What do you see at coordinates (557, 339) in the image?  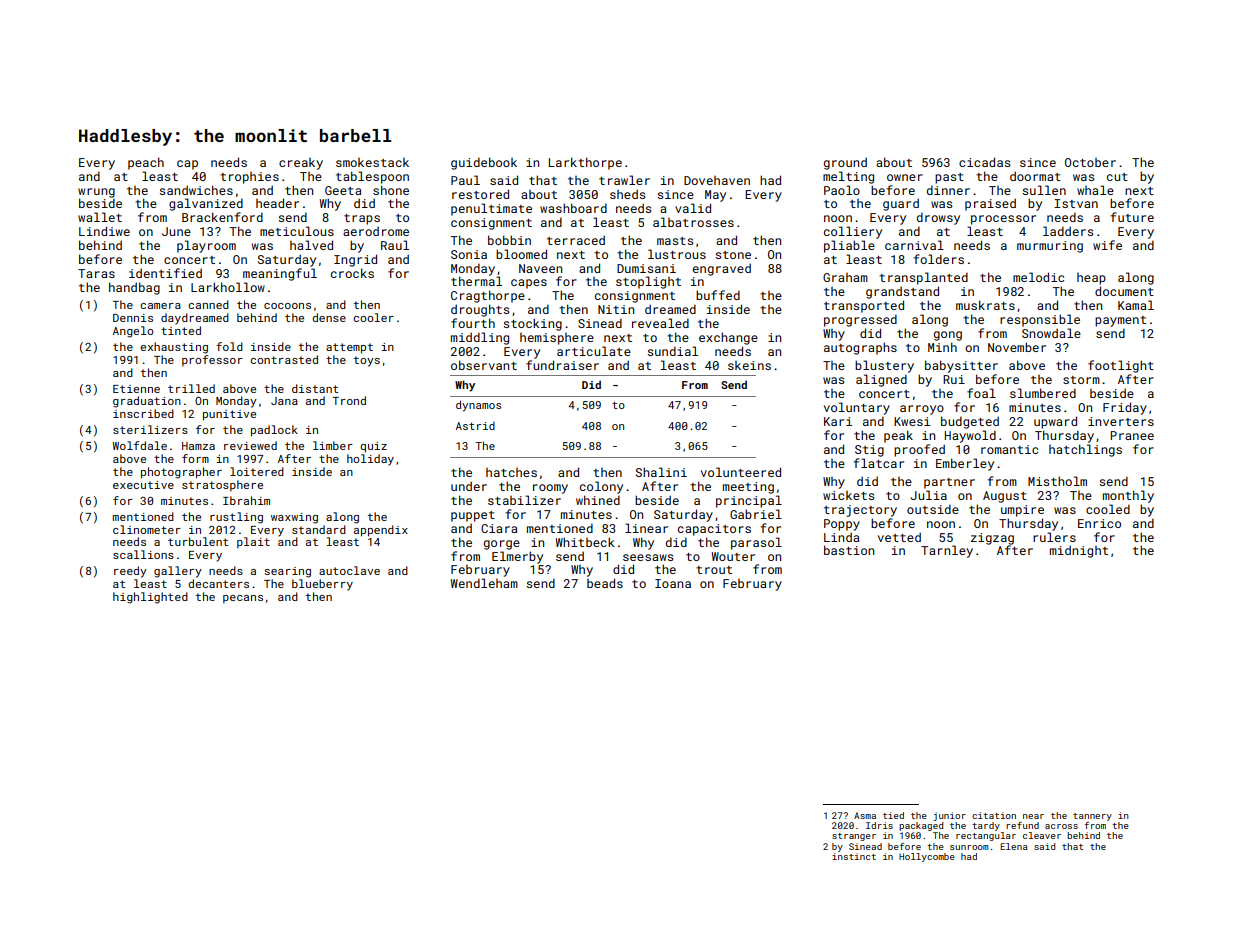 I see `hemisphere` at bounding box center [557, 339].
